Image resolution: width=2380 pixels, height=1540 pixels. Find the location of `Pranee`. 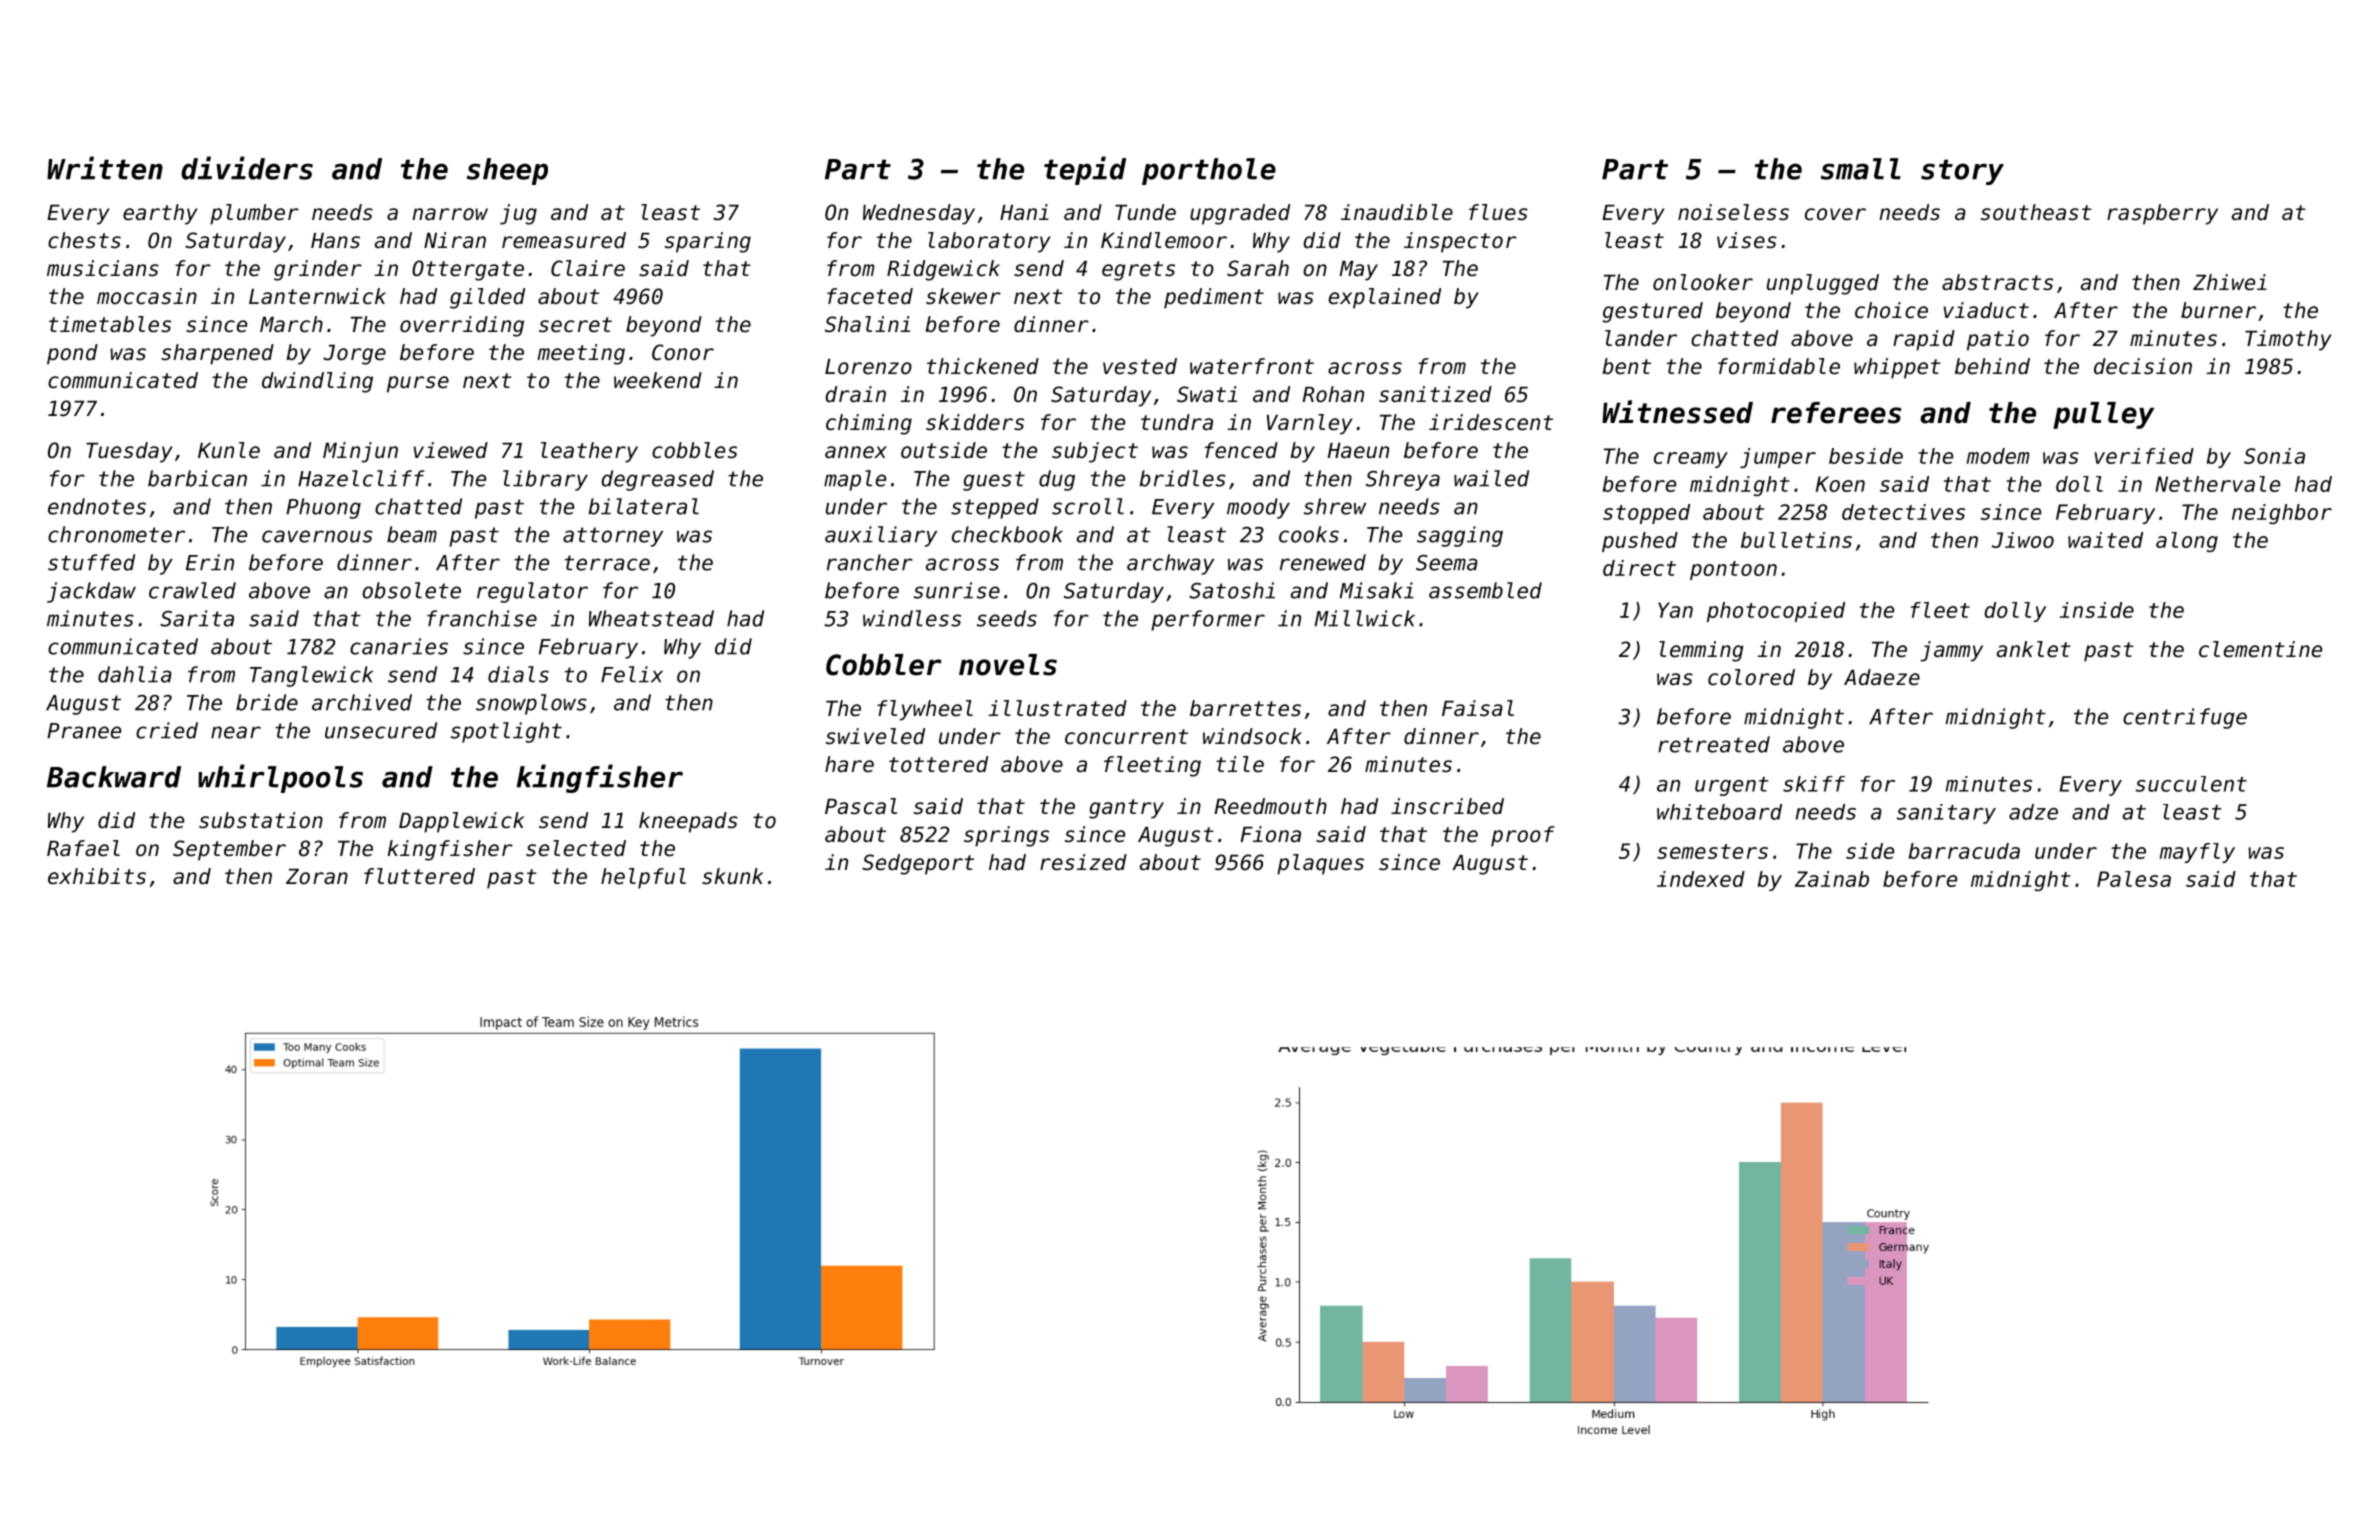

Pranee is located at coordinates (84, 731).
